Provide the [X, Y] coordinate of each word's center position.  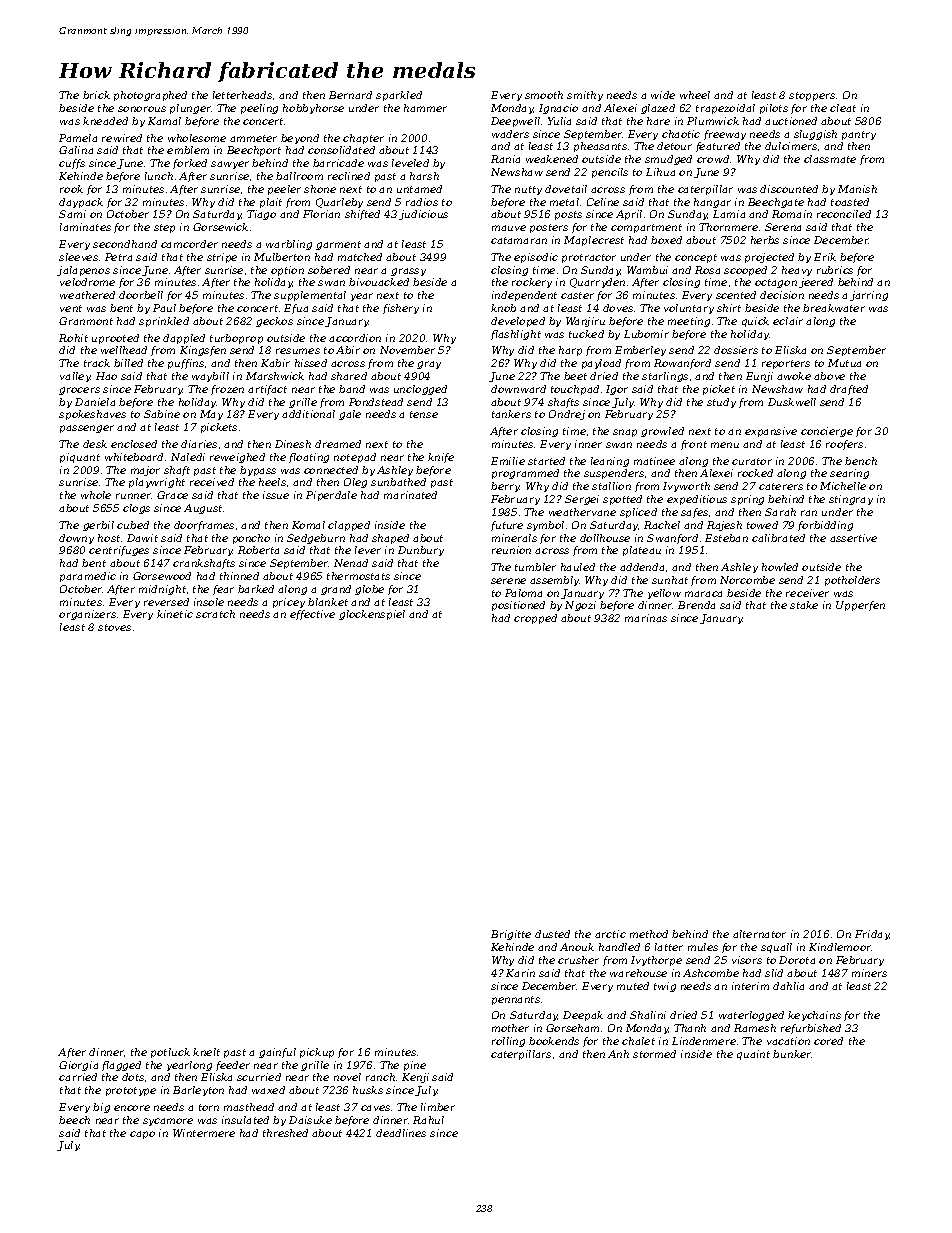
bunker [792, 1054]
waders [510, 134]
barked [256, 589]
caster [577, 295]
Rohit [73, 338]
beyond [300, 139]
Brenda [696, 605]
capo [142, 1135]
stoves [114, 627]
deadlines [401, 1133]
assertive [853, 538]
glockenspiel [372, 615]
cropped [535, 619]
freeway [725, 135]
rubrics [835, 270]
